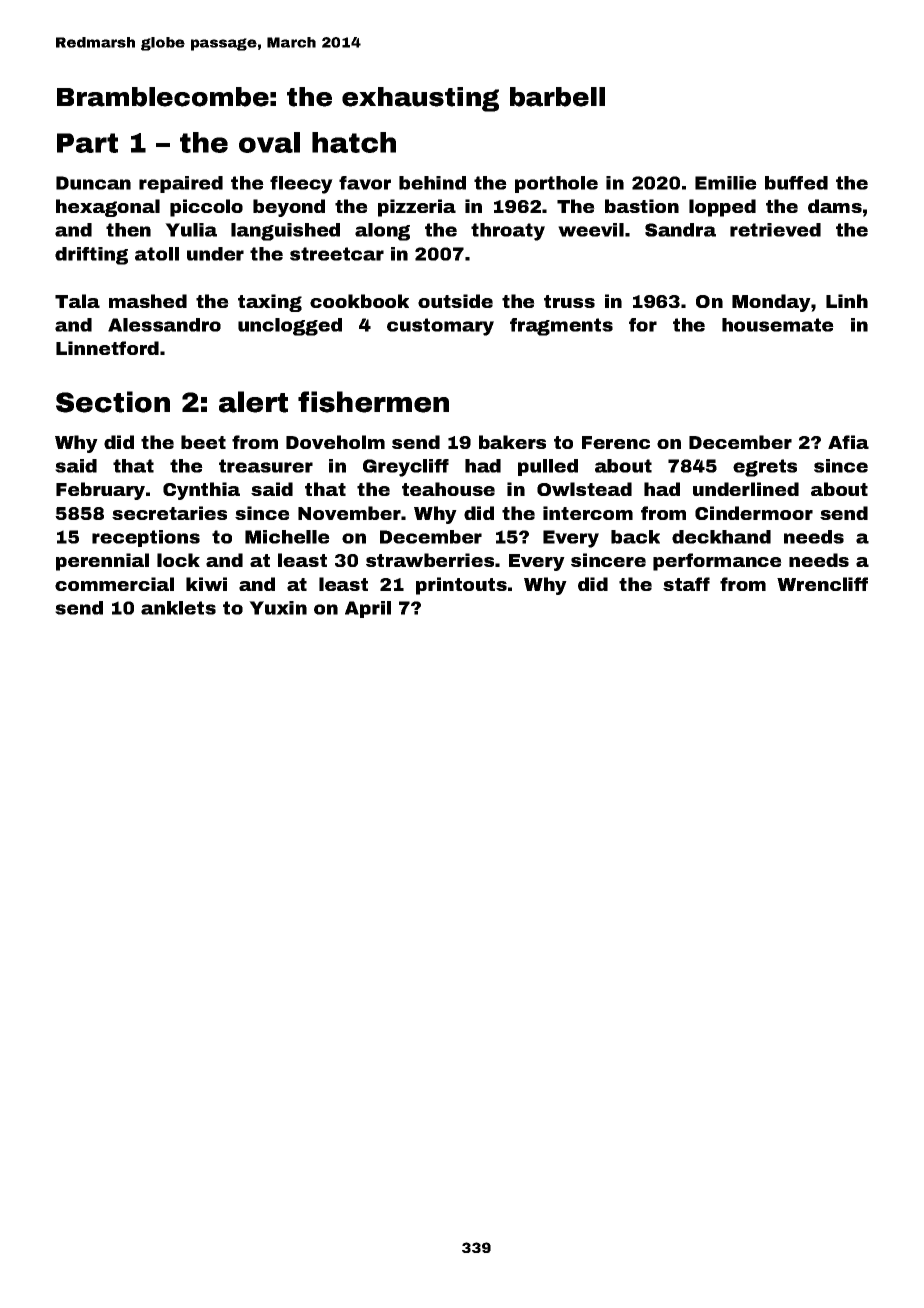 Image resolution: width=924 pixels, height=1308 pixels. I want to click on Greycliff, so click(406, 468).
